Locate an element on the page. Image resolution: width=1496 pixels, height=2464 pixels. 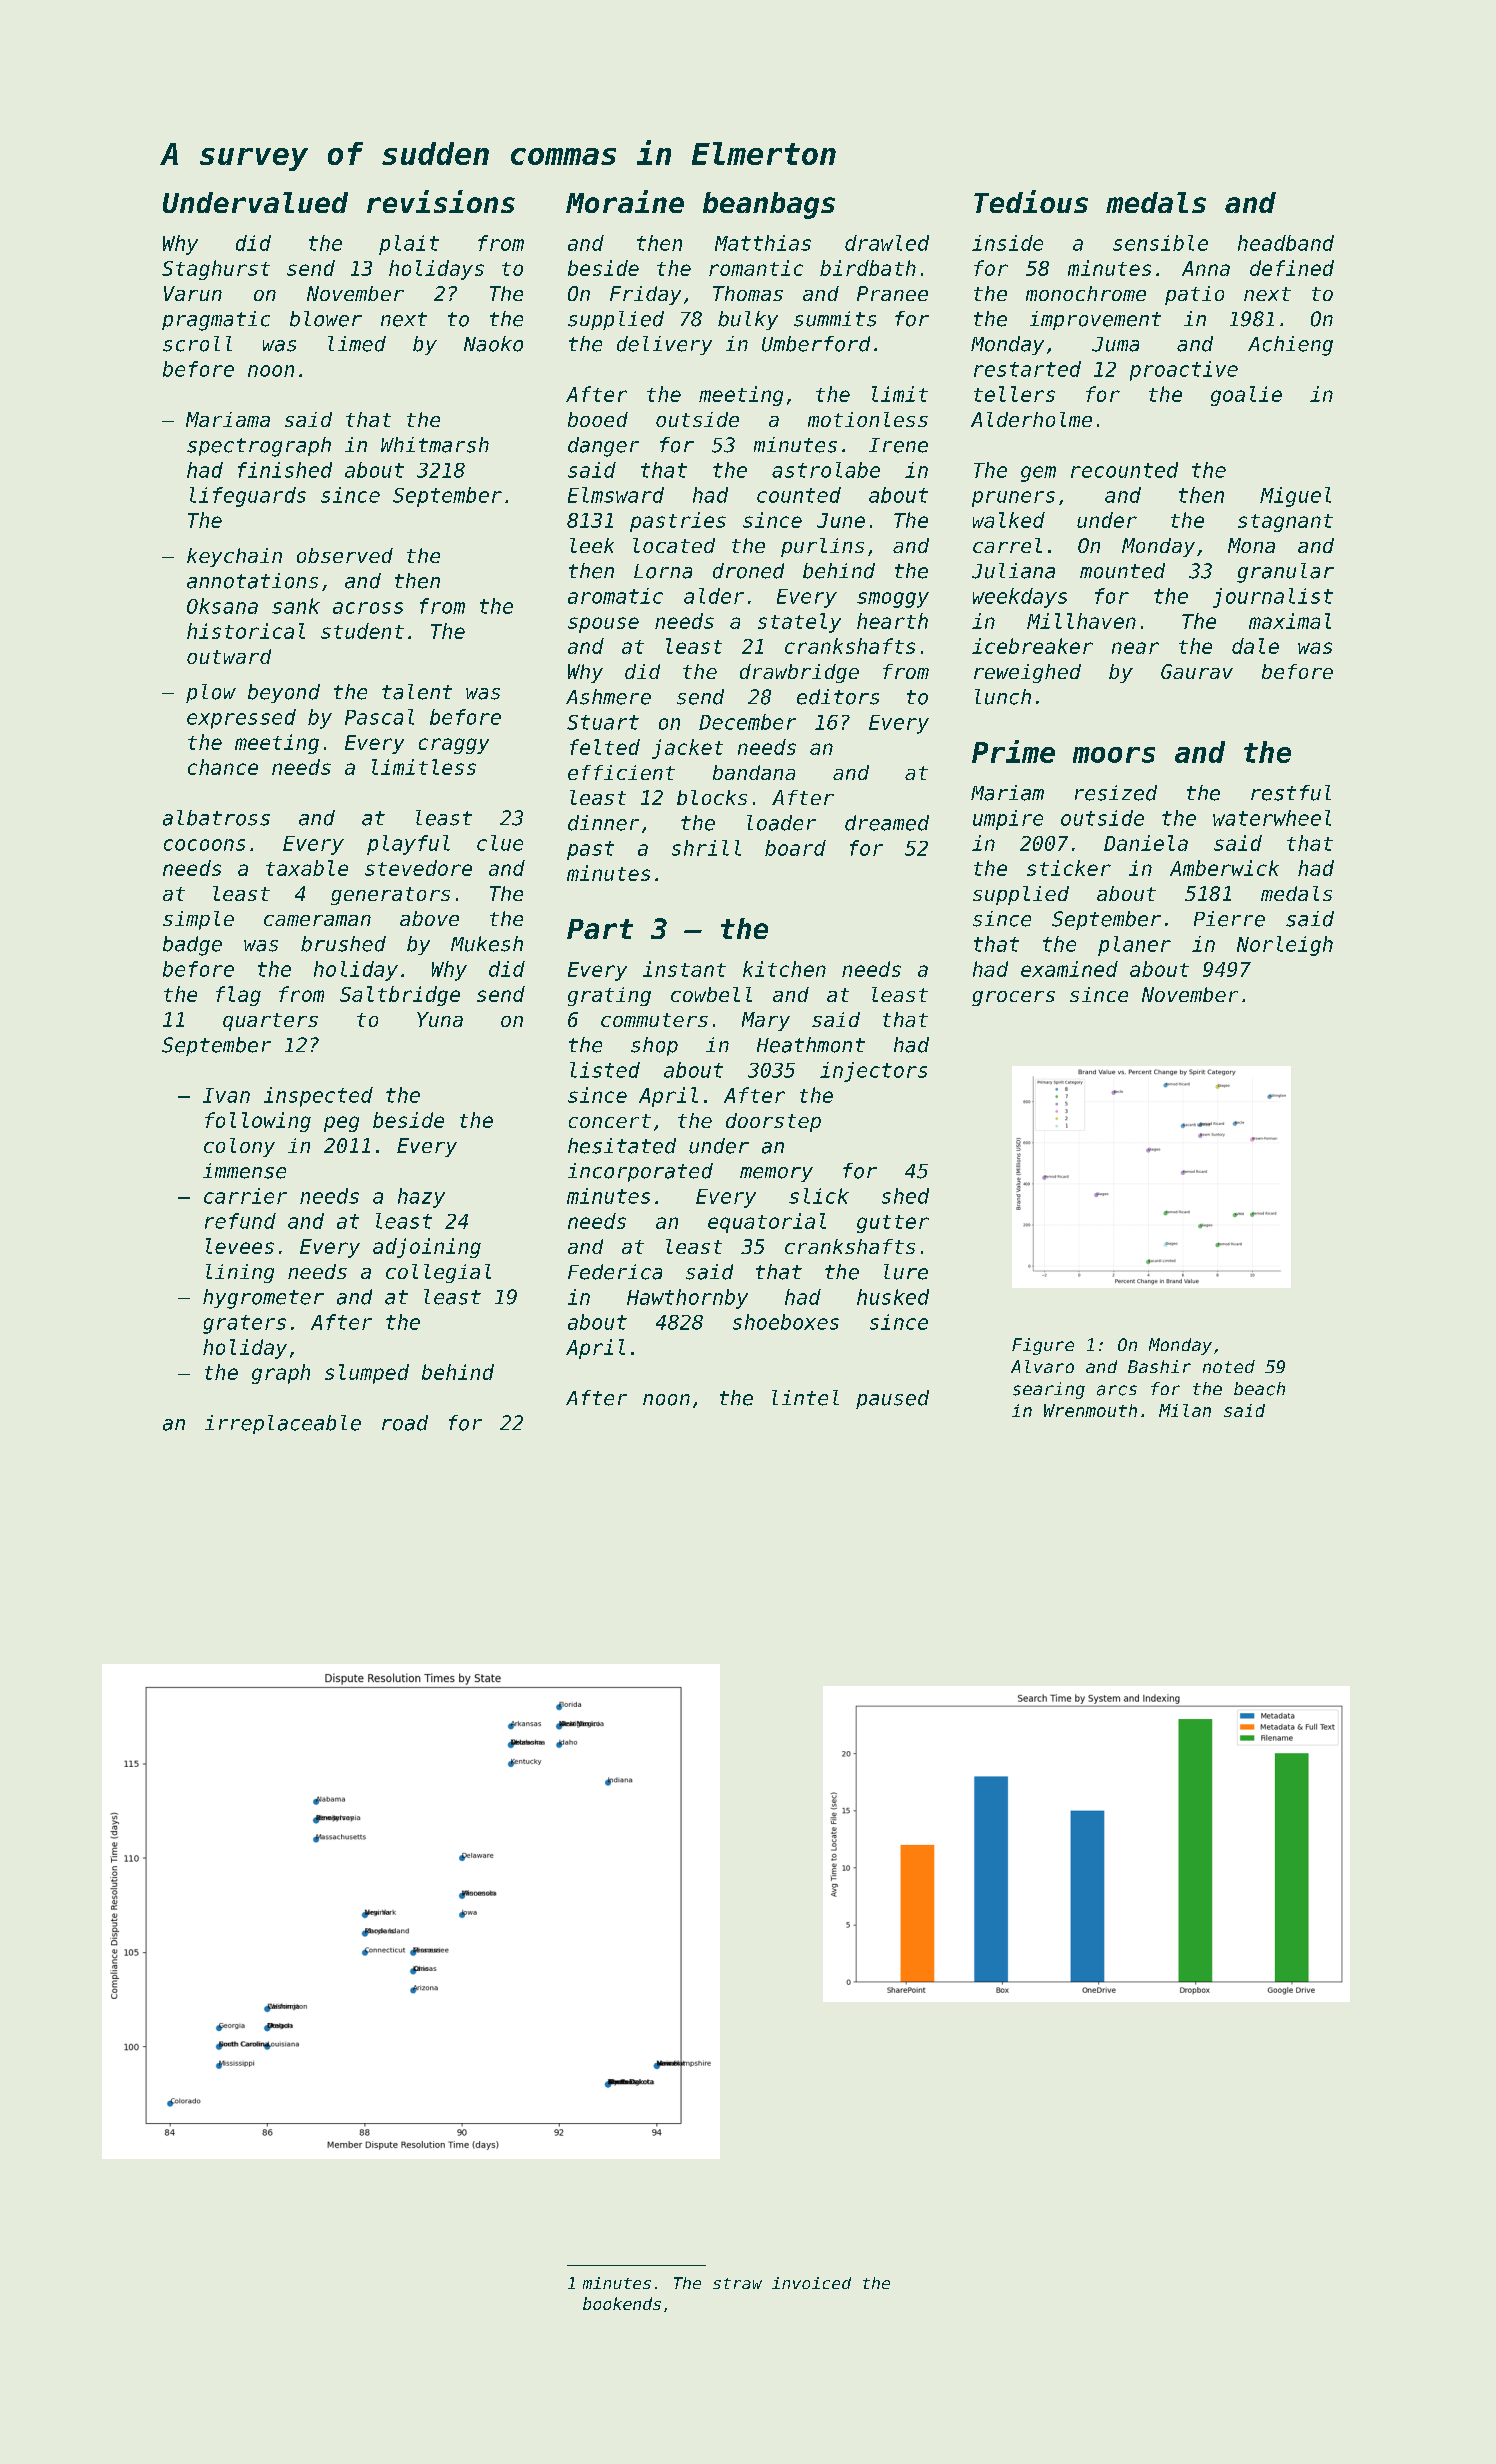
straw is located at coordinates (737, 2283).
